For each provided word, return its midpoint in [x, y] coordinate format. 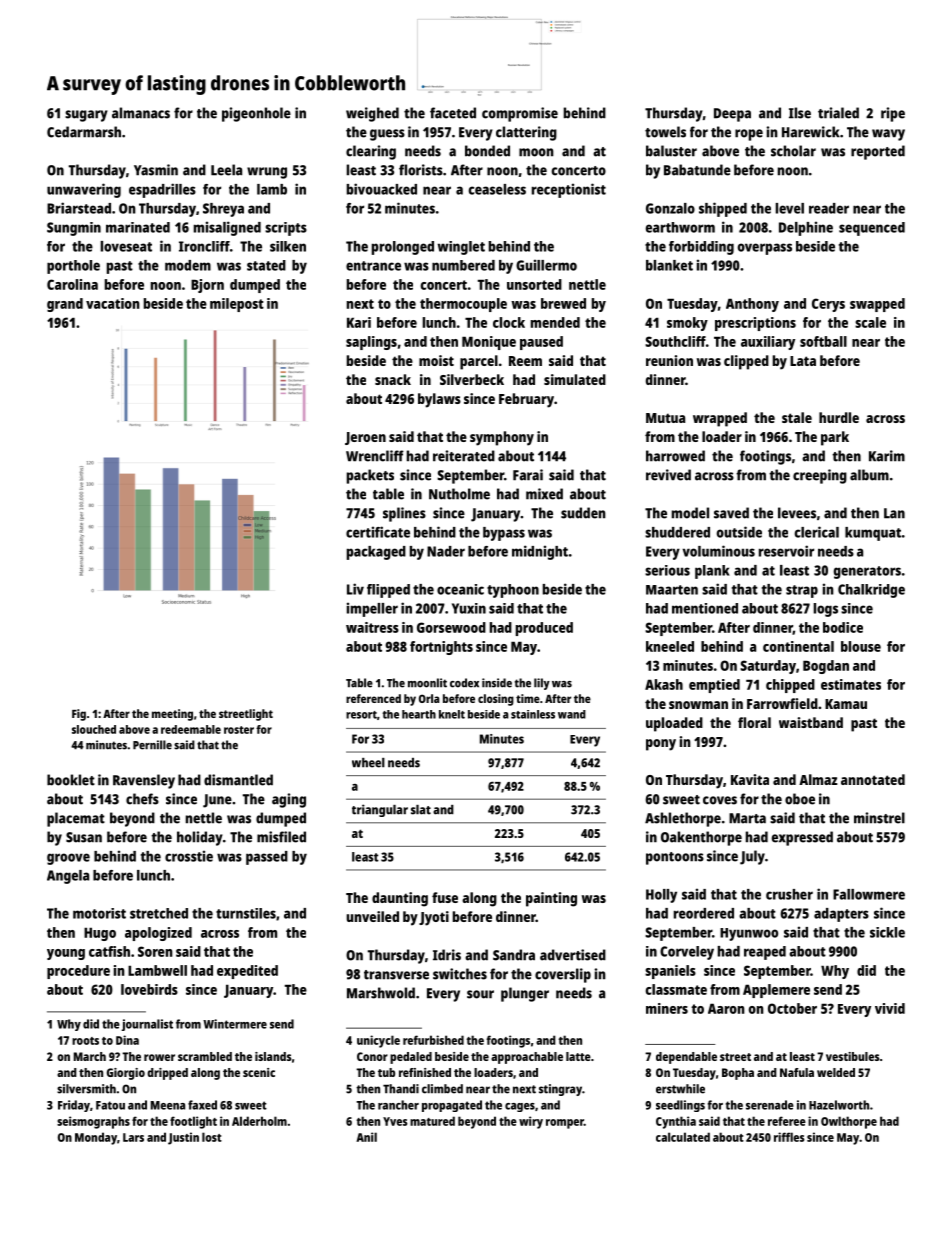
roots [85, 1041]
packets [370, 476]
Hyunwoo [749, 934]
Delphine [806, 228]
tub [386, 1072]
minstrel [879, 818]
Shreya [223, 210]
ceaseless [497, 189]
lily [542, 684]
